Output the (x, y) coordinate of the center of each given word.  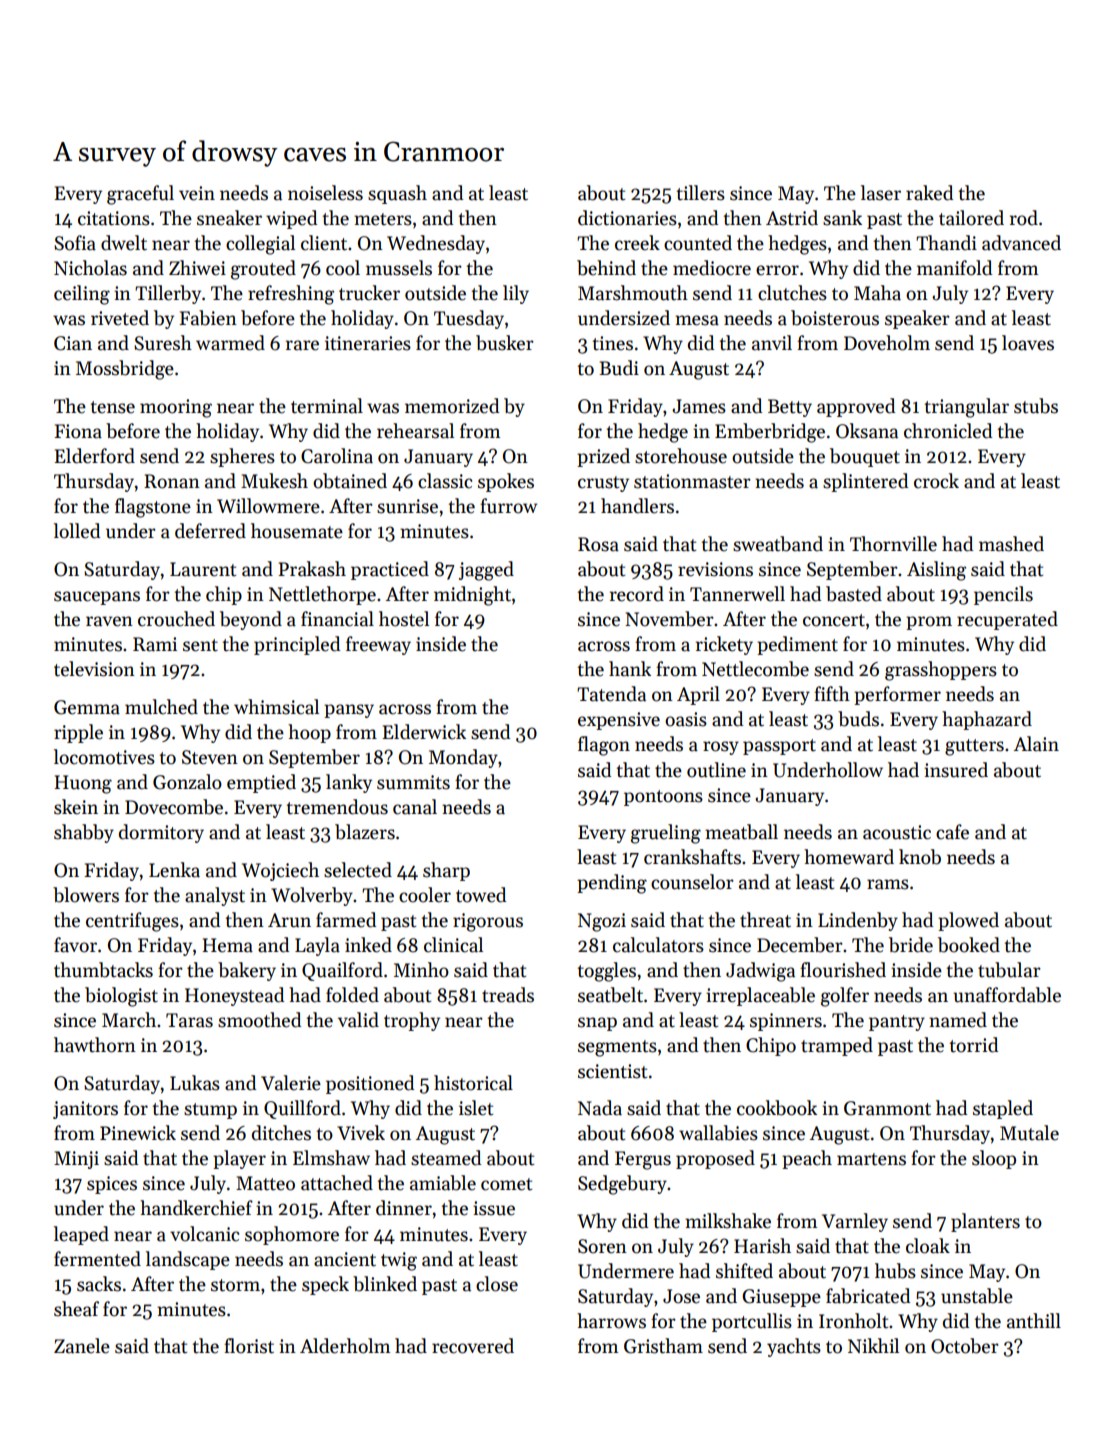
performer (897, 695)
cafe (952, 832)
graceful (140, 195)
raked (929, 193)
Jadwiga (760, 972)
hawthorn (95, 1045)
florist (249, 1346)
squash (397, 194)
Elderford (94, 456)
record (637, 594)
